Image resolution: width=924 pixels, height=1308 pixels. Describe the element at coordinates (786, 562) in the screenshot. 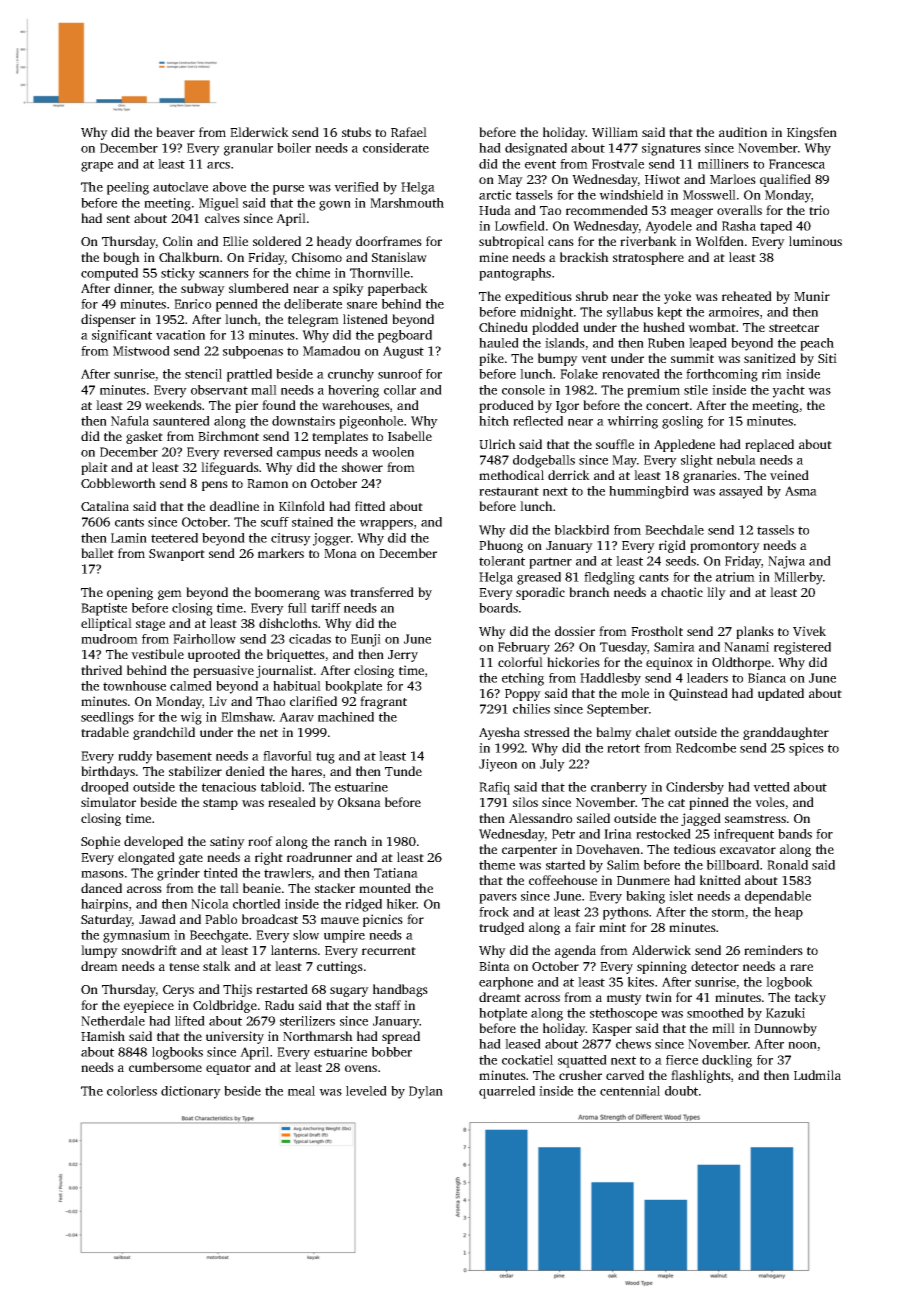

I see `Najwa` at that location.
